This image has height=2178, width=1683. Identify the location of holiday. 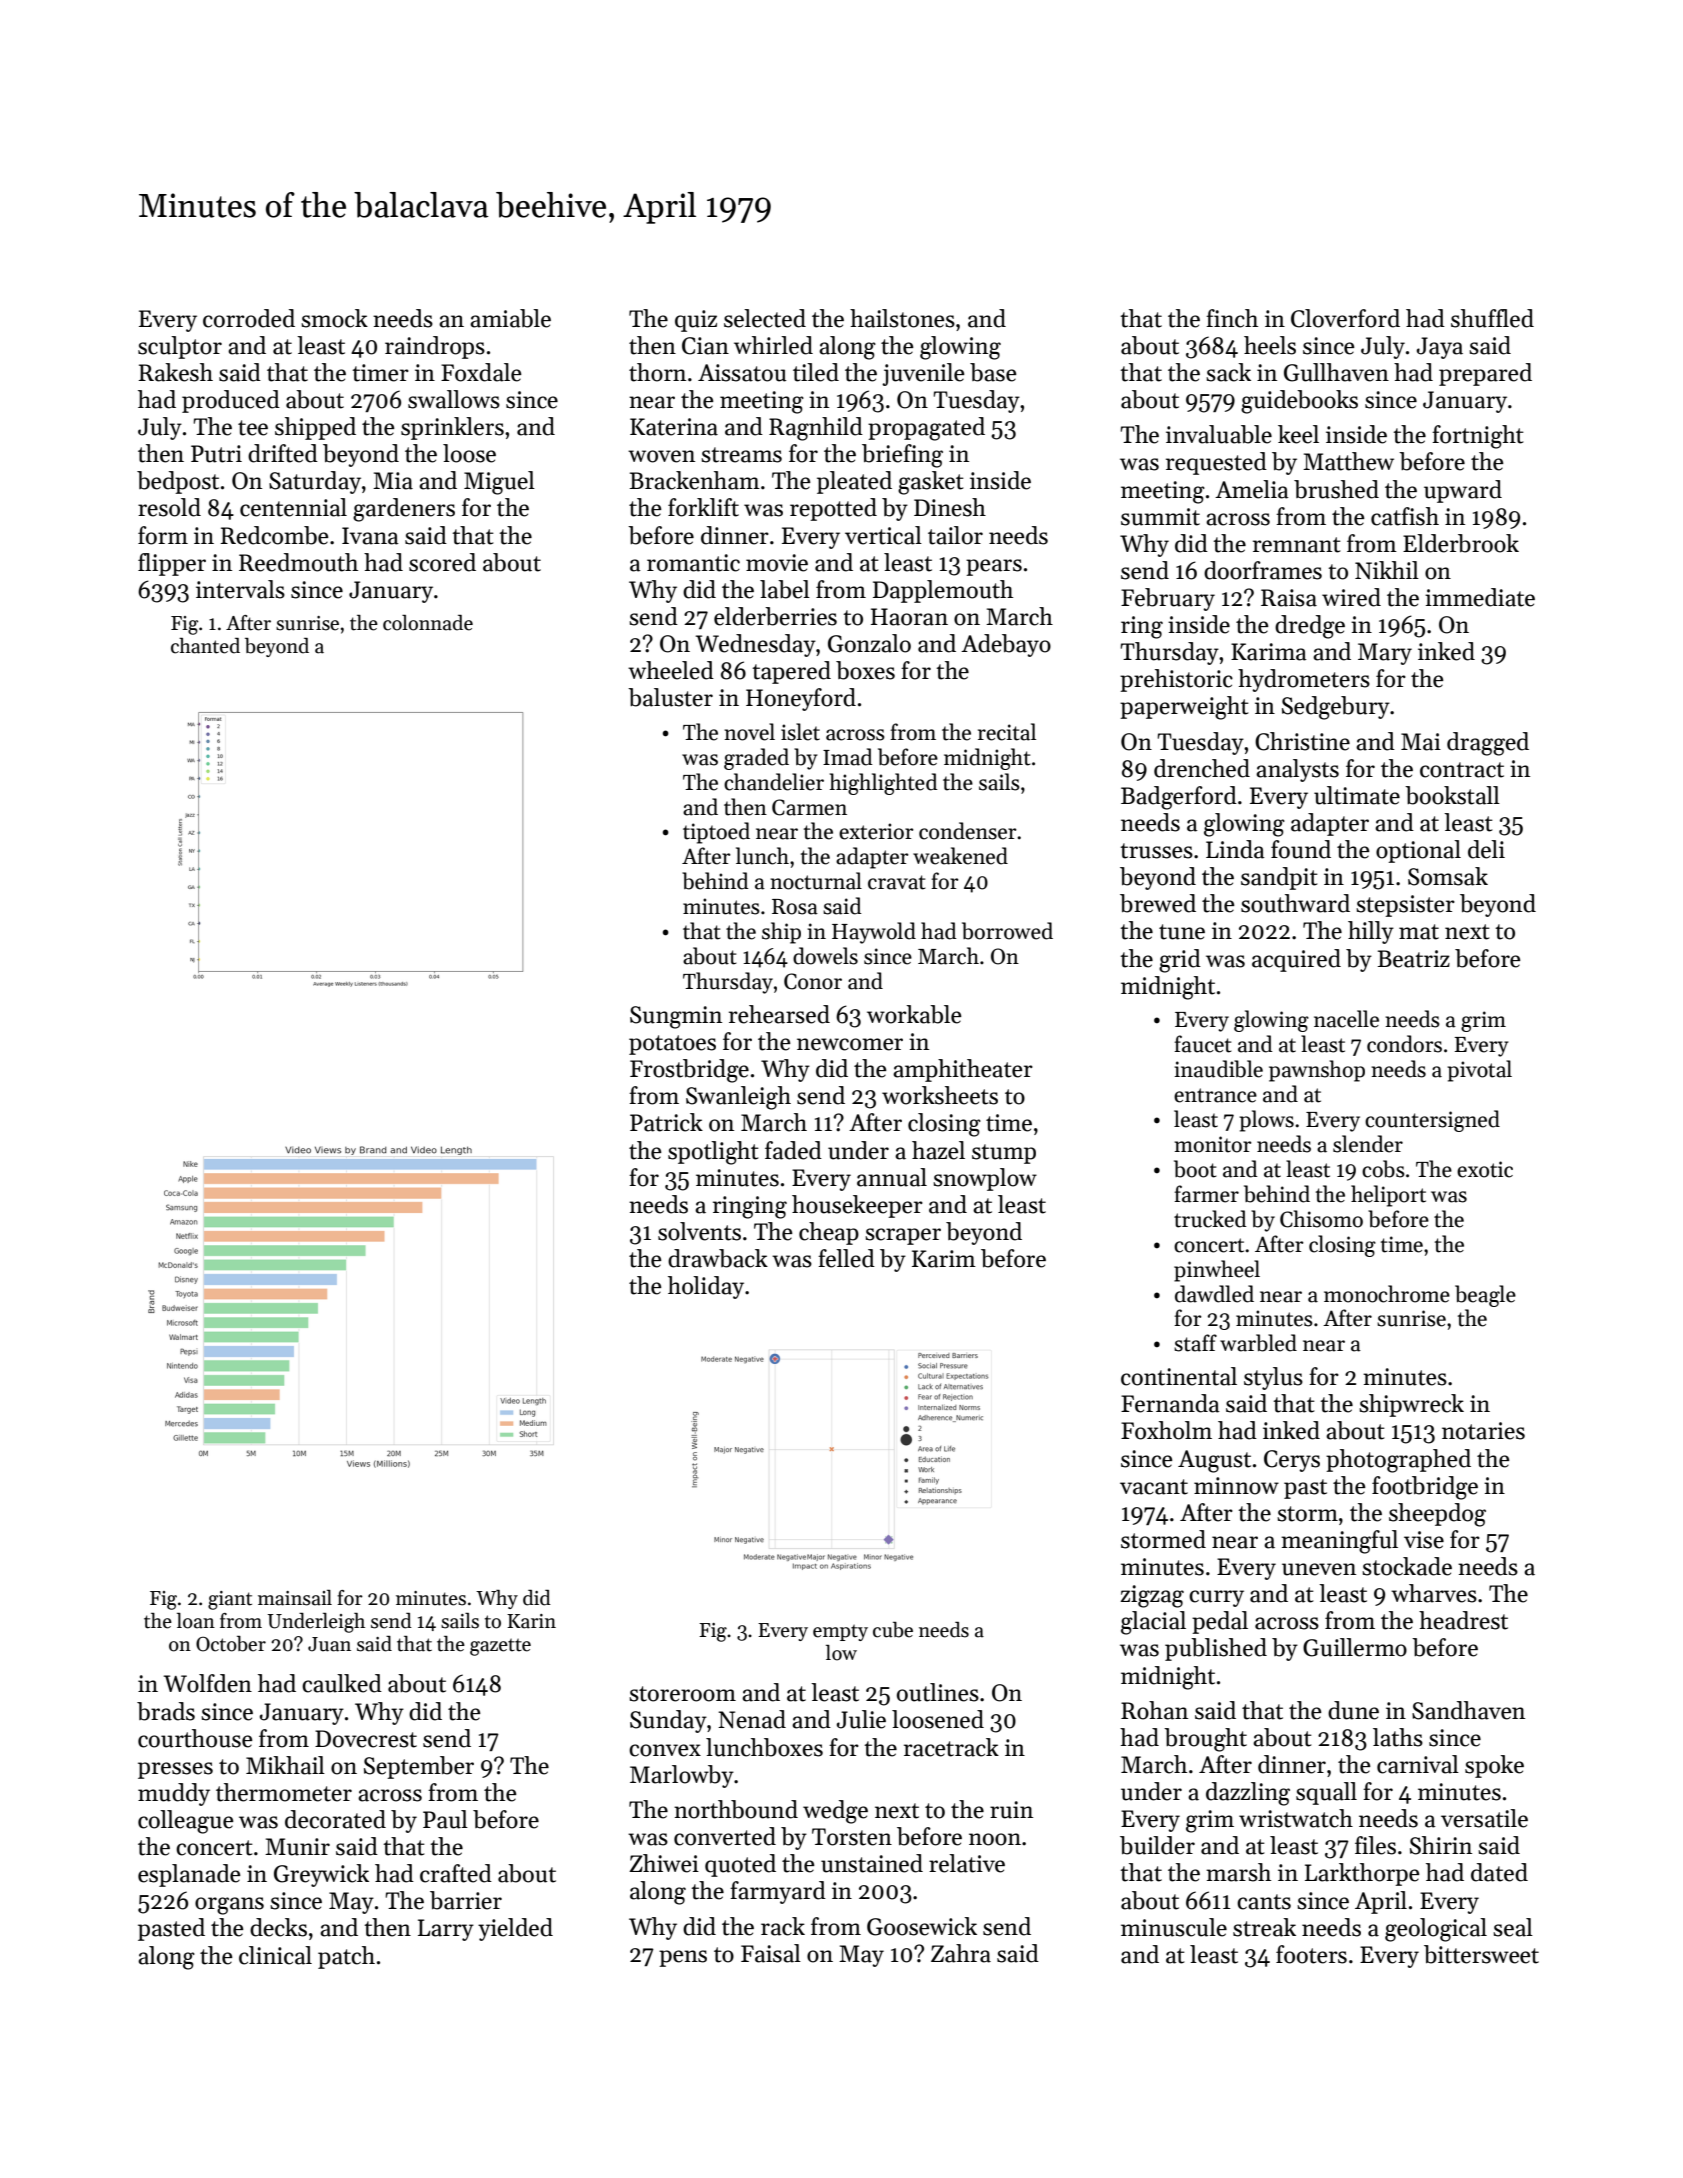
(706, 1287).
